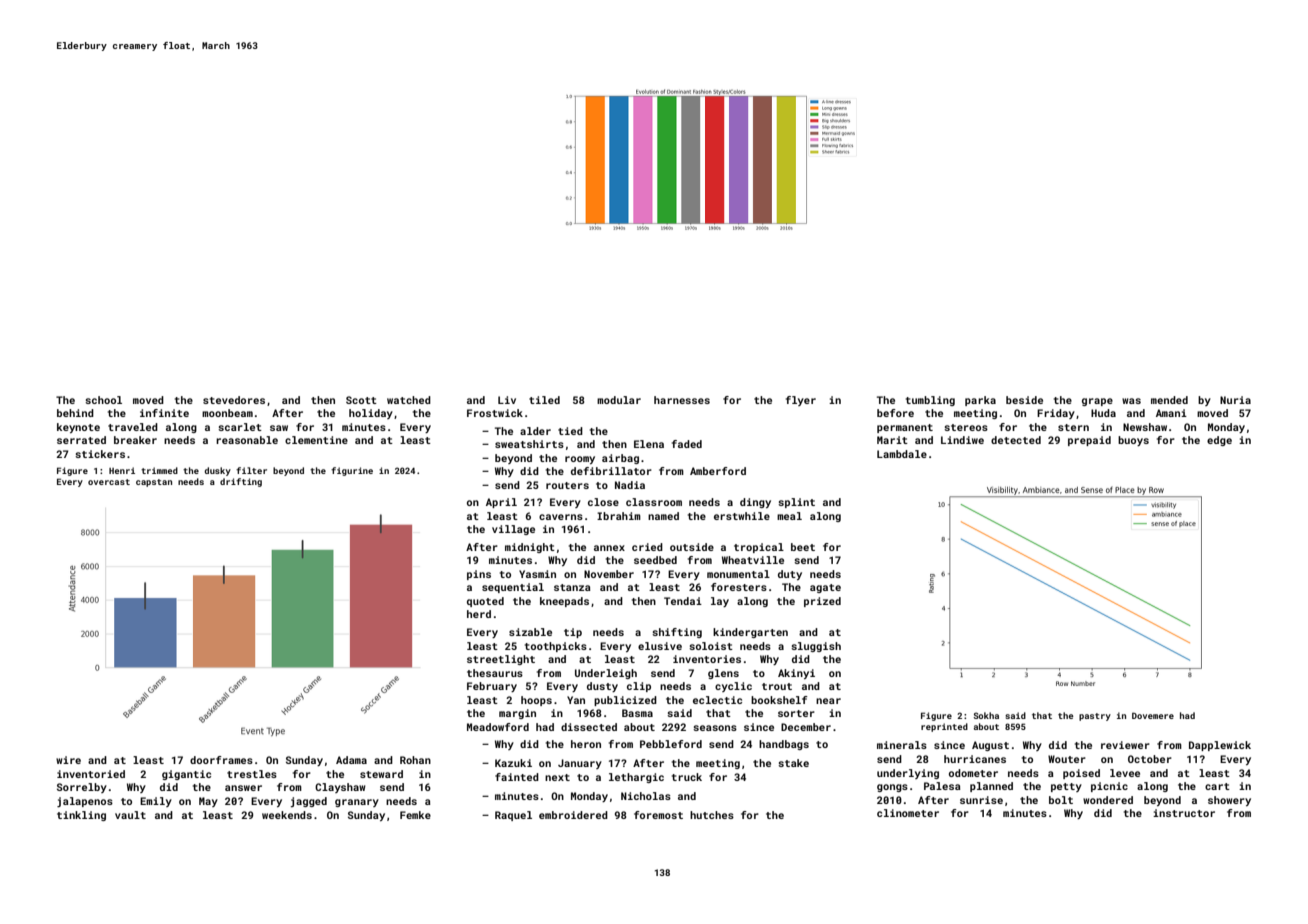 The height and width of the screenshot is (924, 1308). Describe the element at coordinates (801, 401) in the screenshot. I see `flyer` at that location.
